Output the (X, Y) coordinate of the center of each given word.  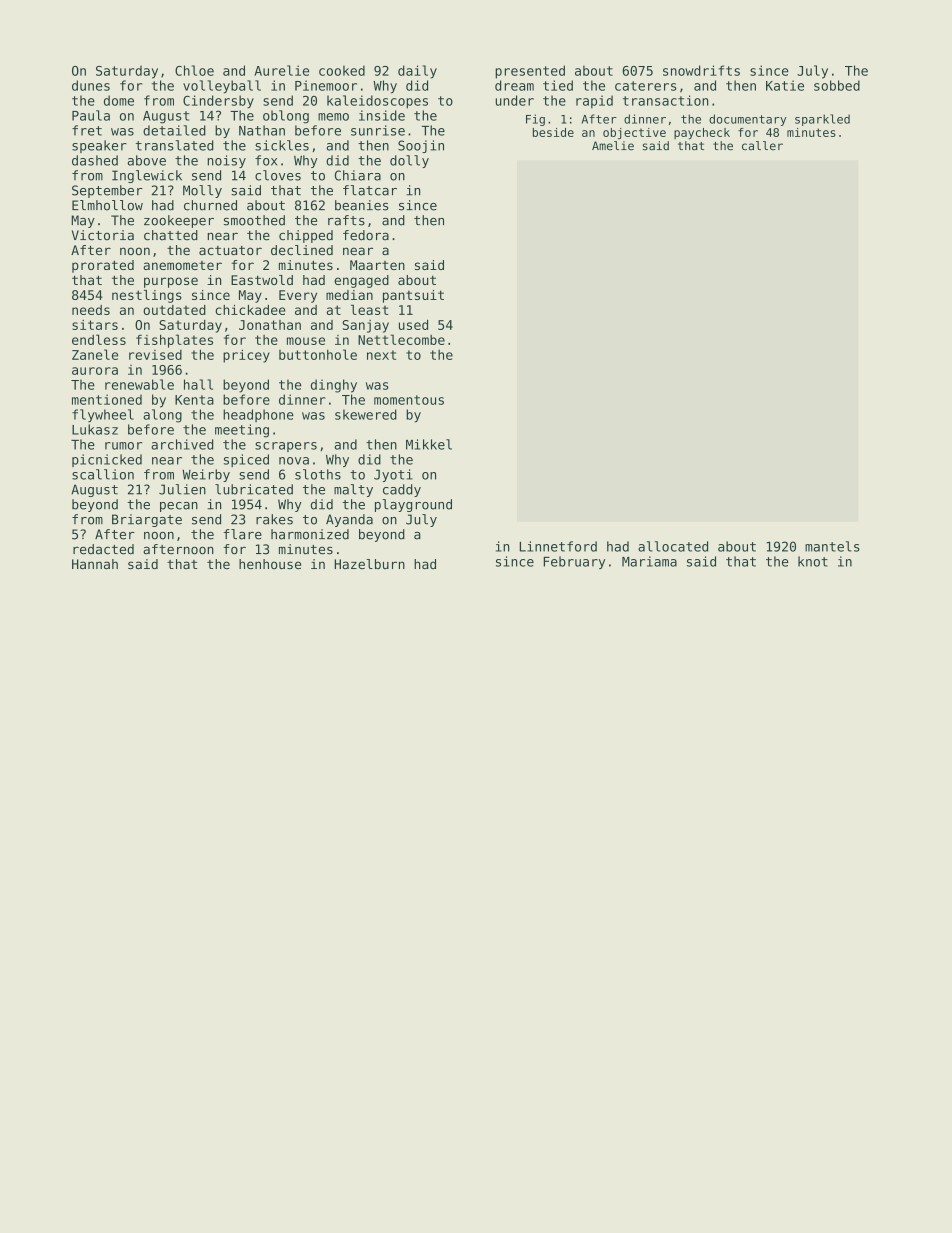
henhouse (270, 564)
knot (813, 561)
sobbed (837, 85)
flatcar (370, 190)
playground (413, 505)
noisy (227, 161)
